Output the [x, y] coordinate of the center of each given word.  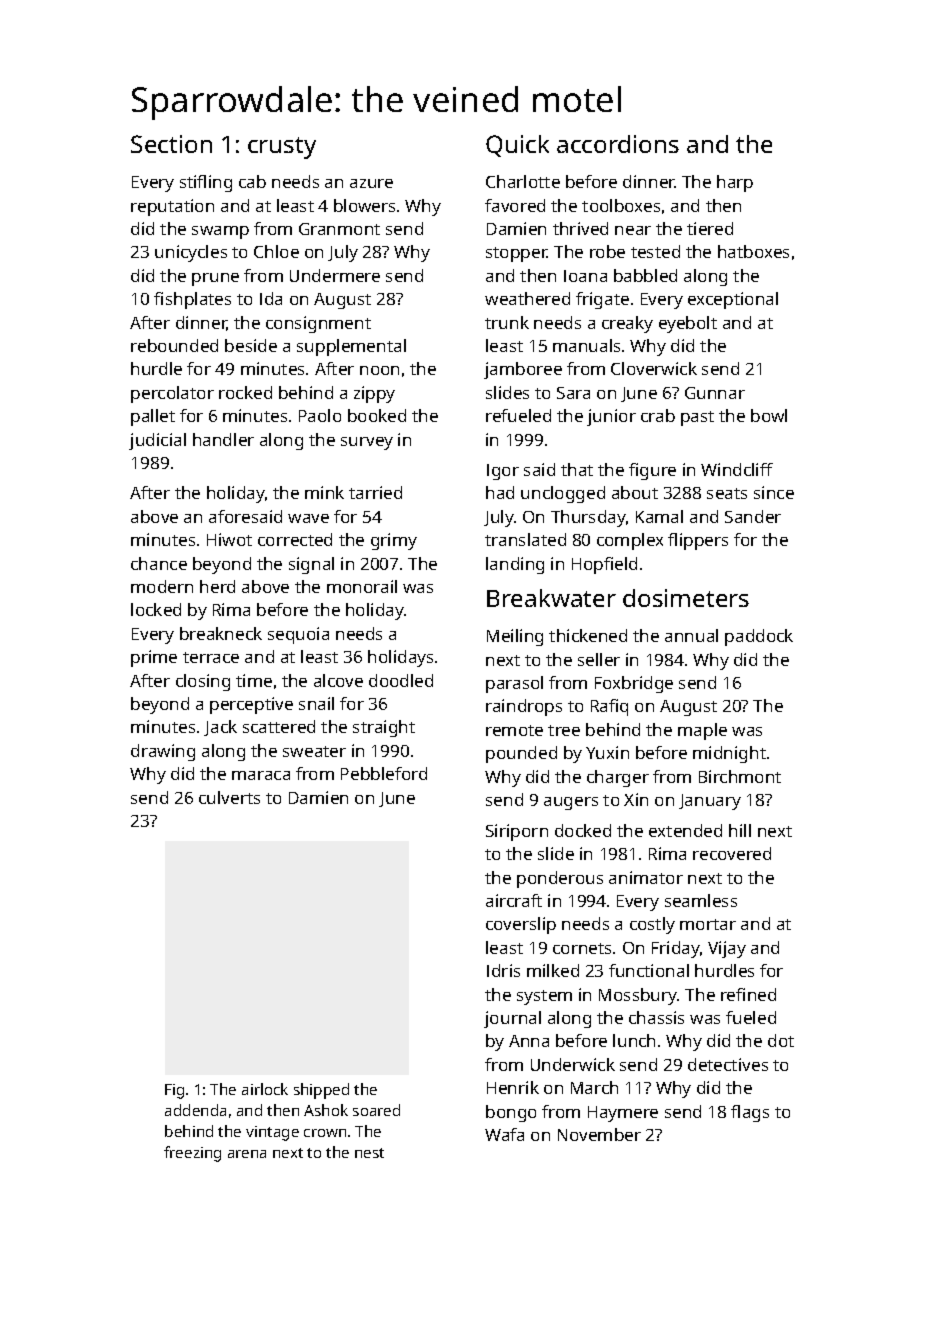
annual [691, 635]
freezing [192, 1154]
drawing [163, 752]
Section [171, 144]
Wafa [504, 1134]
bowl [769, 415]
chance [159, 563]
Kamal [659, 516]
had [500, 492]
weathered [527, 298]
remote [514, 730]
